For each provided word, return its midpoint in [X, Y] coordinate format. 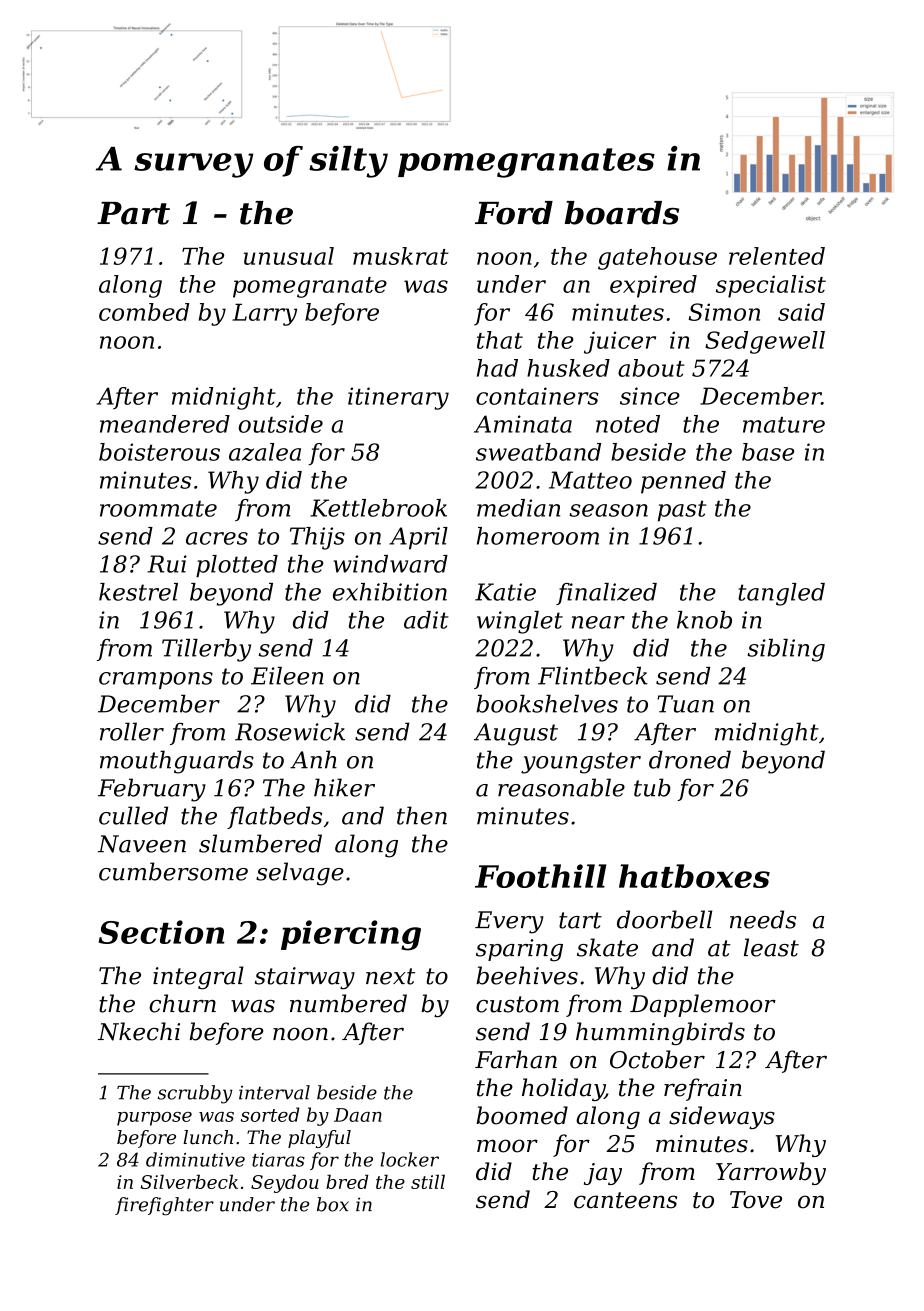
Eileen [287, 676]
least [771, 947]
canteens [625, 1200]
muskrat [401, 256]
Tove [756, 1200]
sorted [270, 1114]
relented [777, 256]
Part [133, 213]
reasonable [561, 787]
